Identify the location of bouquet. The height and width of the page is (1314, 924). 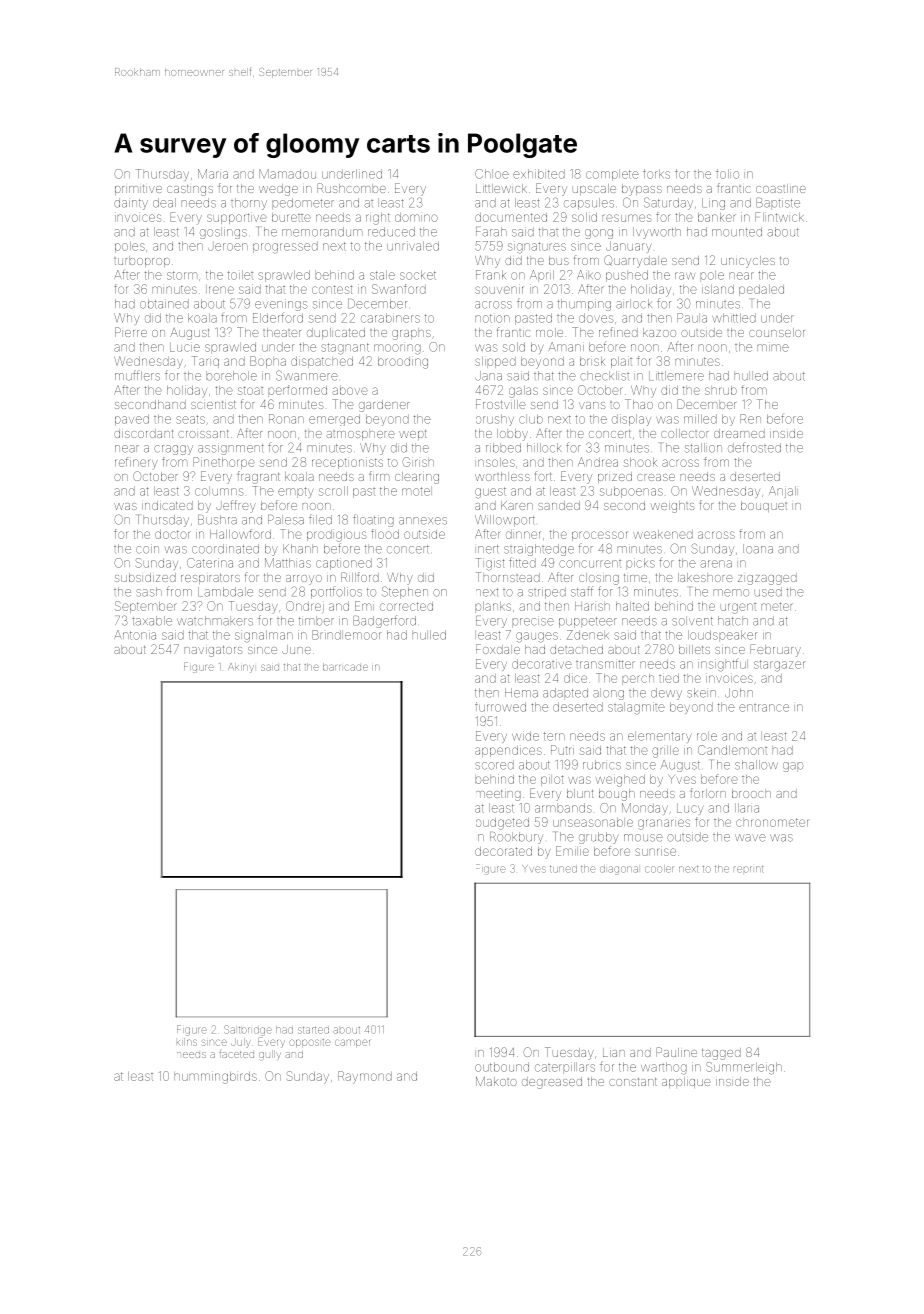
(764, 506).
